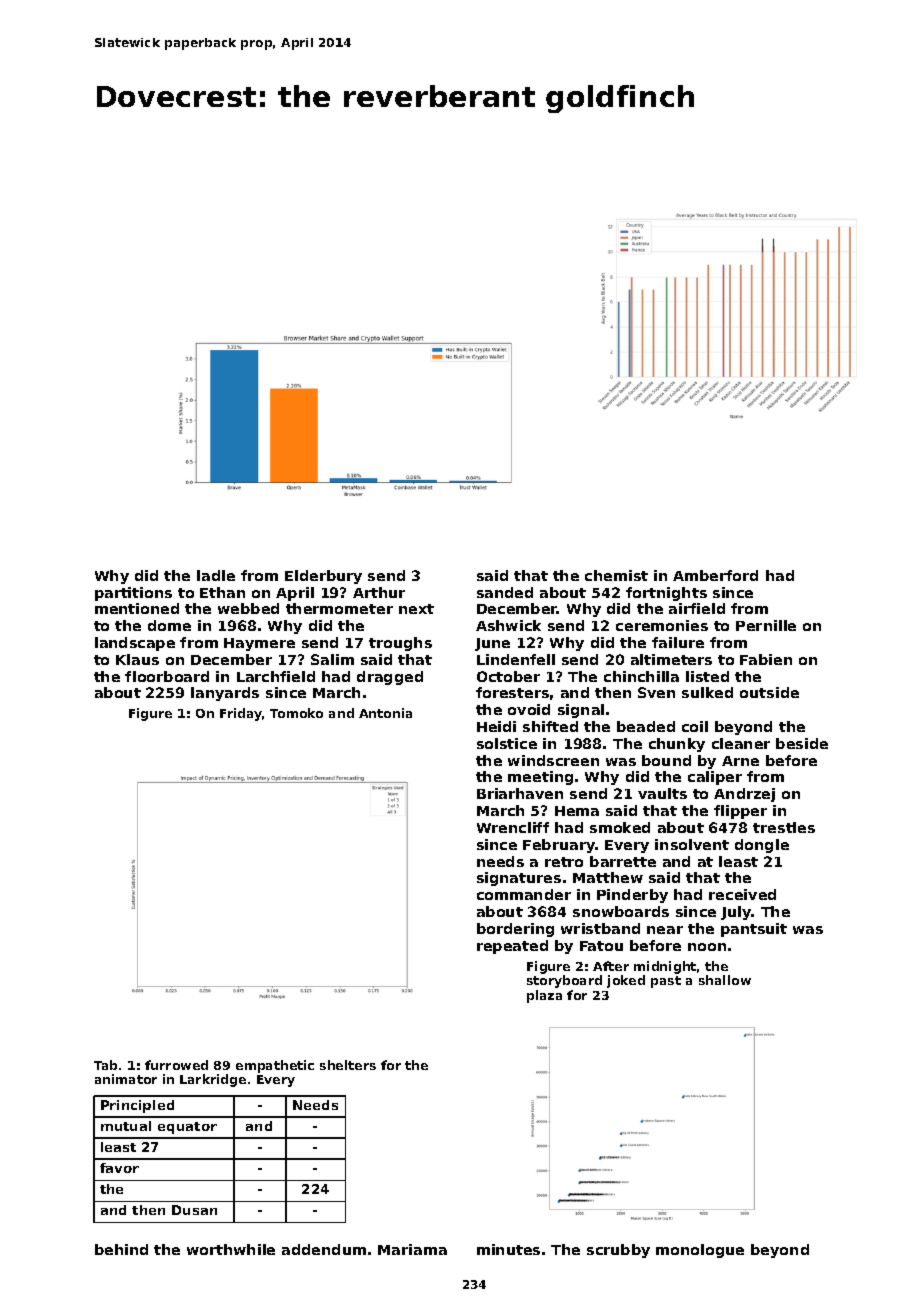 The height and width of the screenshot is (1314, 924). Describe the element at coordinates (348, 1065) in the screenshot. I see `shelters` at that location.
